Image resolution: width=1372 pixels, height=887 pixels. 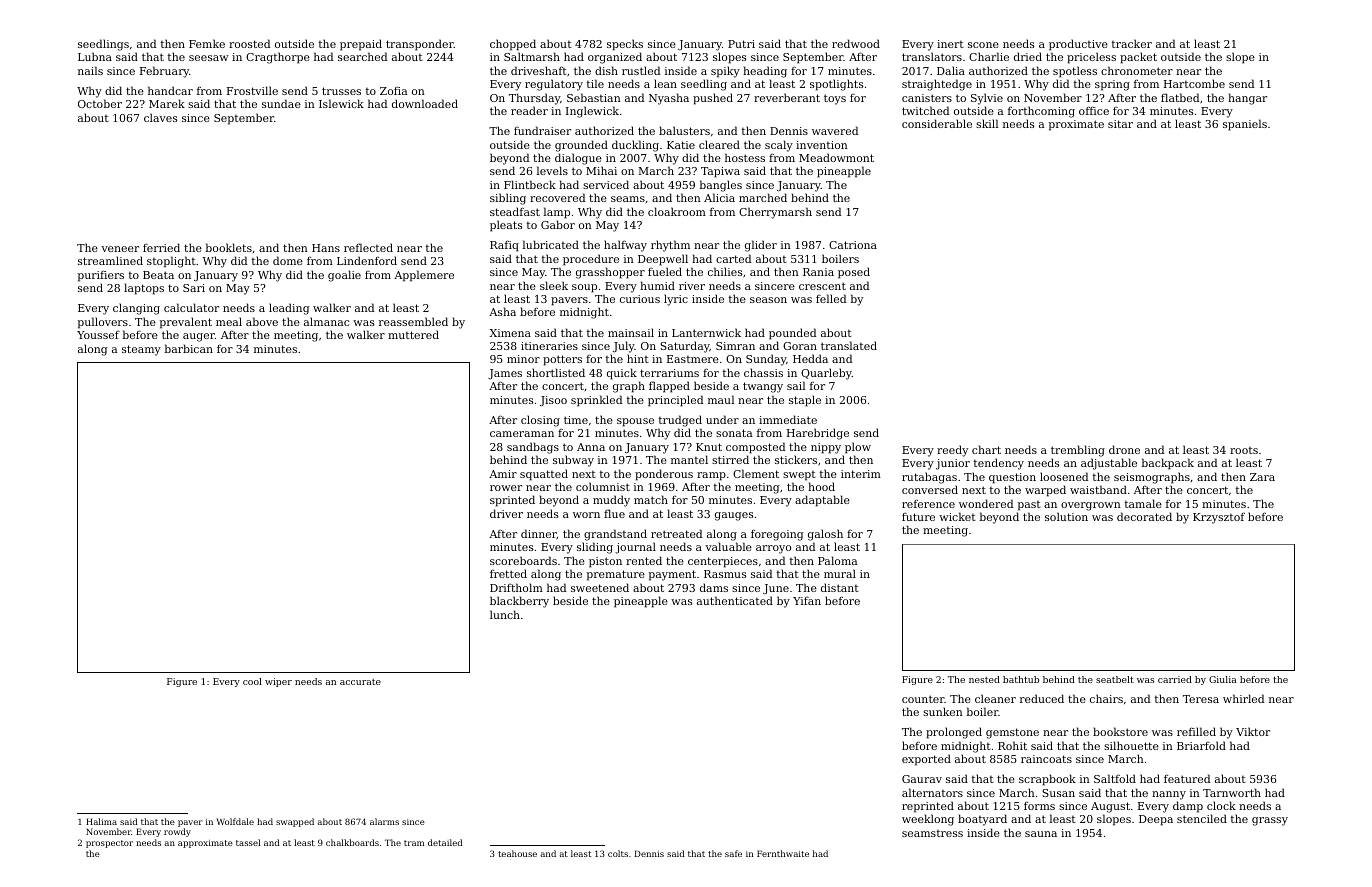 I want to click on Sylvie, so click(x=987, y=99).
